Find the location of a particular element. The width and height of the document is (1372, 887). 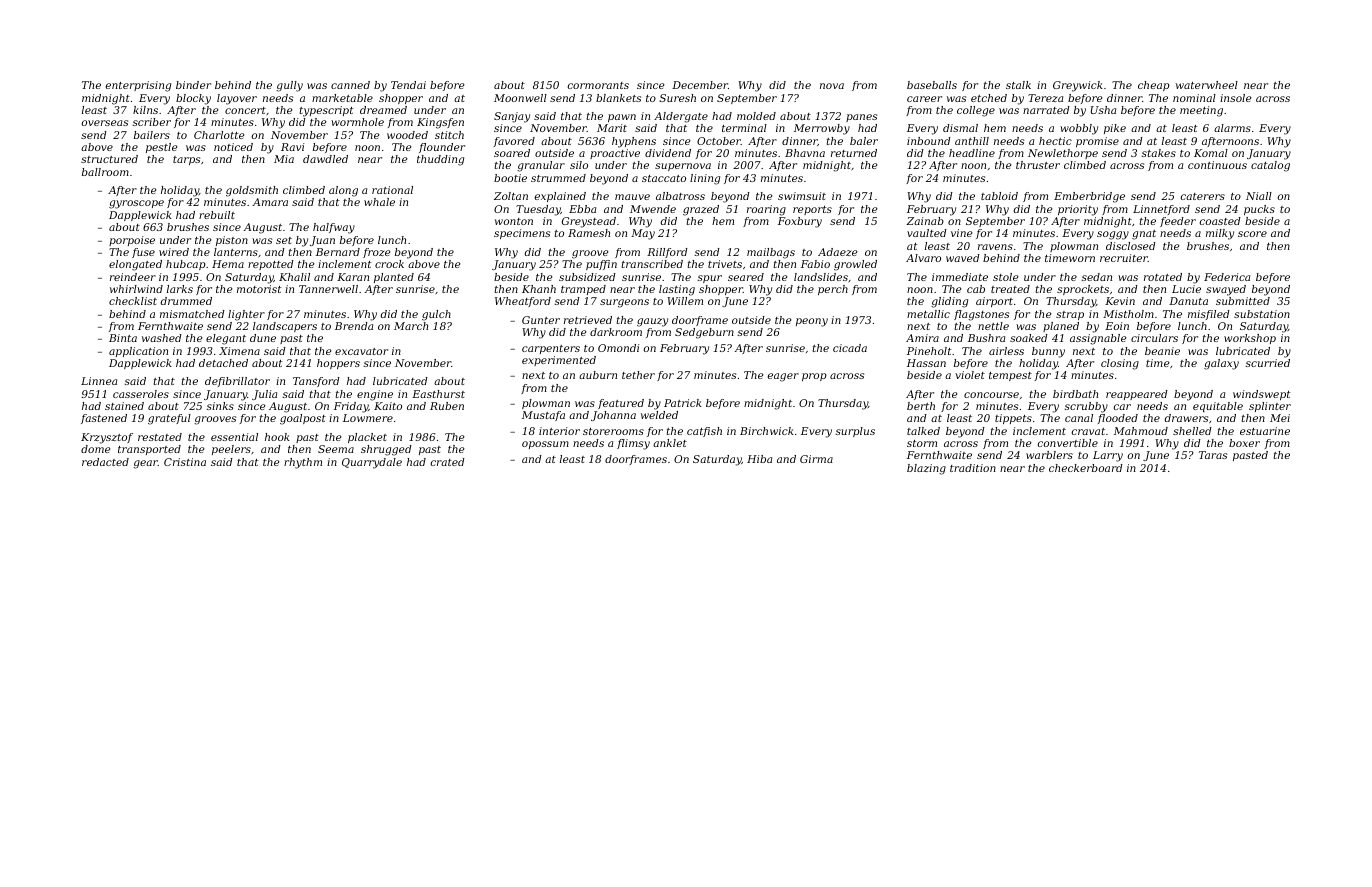

Foxbury is located at coordinates (800, 222).
